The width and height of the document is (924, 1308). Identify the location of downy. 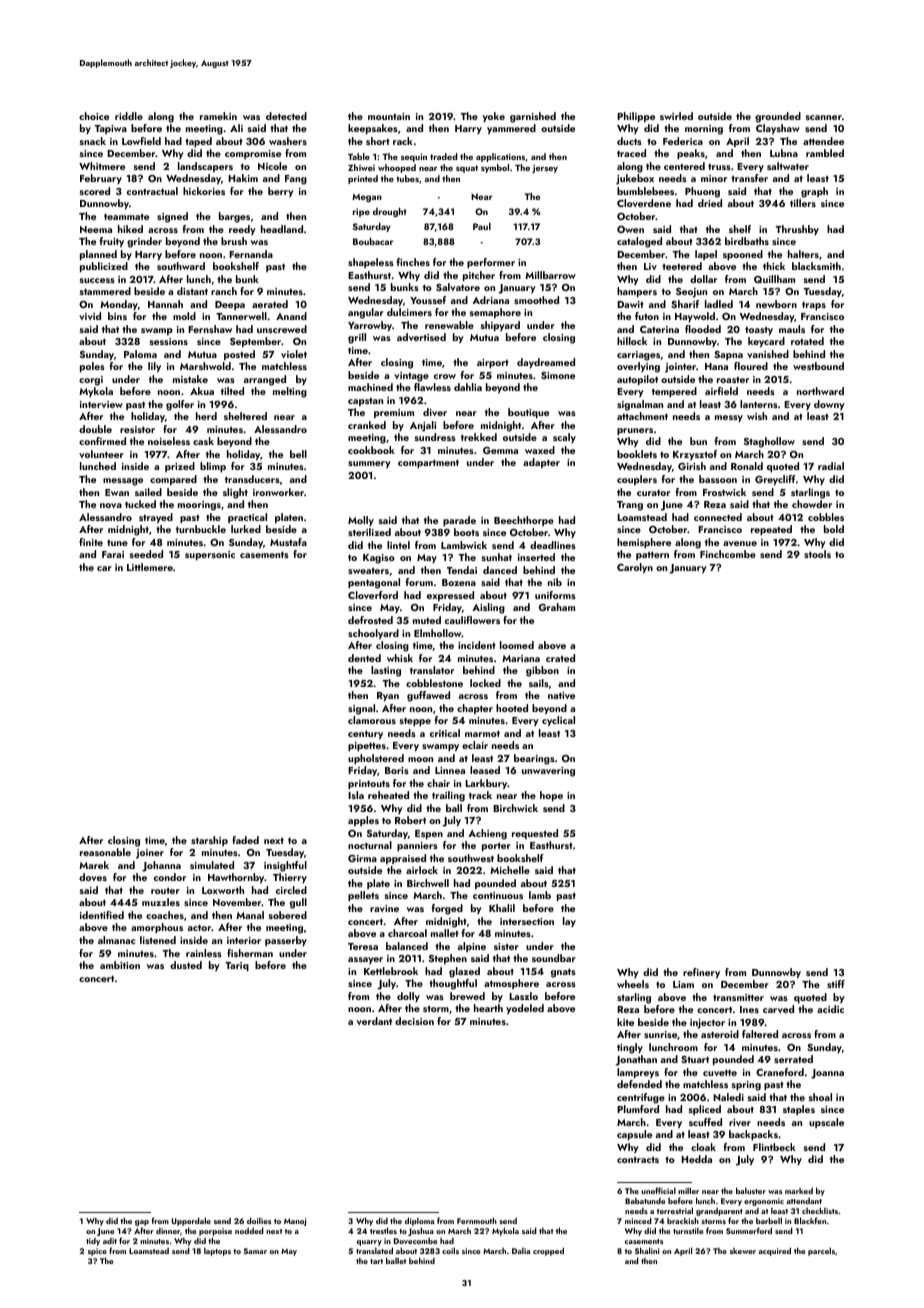
(829, 405).
